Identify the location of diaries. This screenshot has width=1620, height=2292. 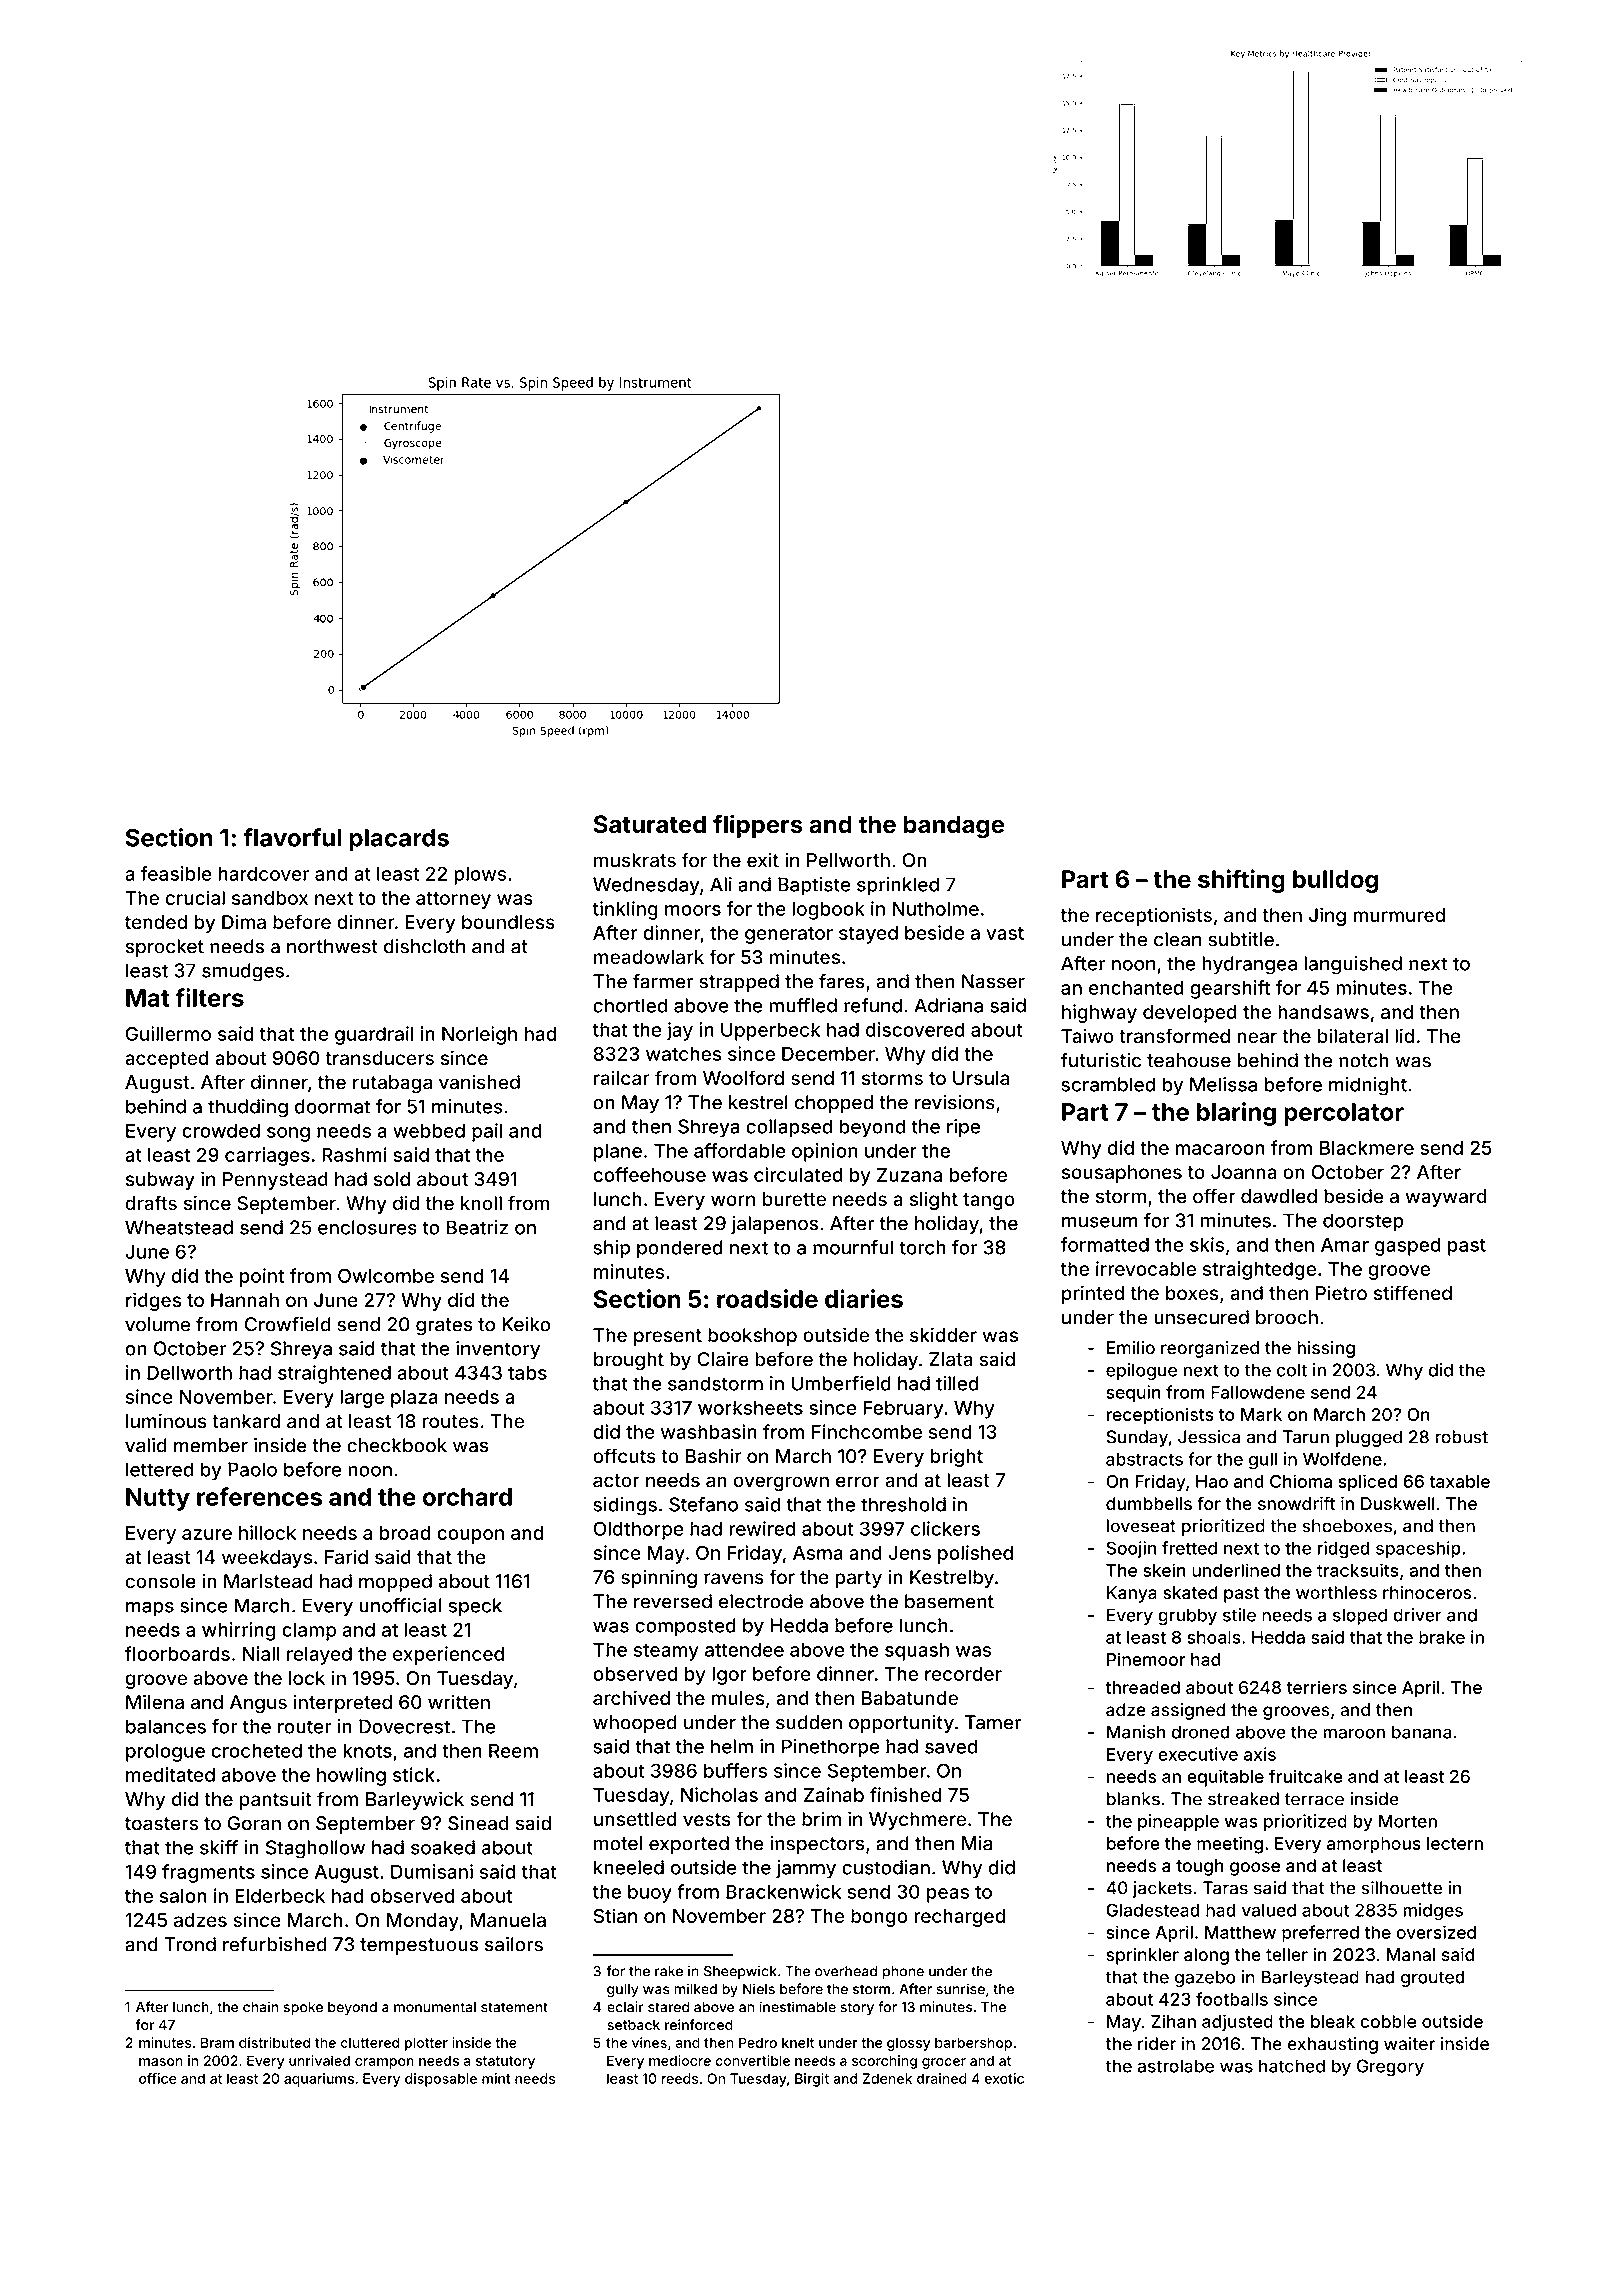
(864, 1298).
